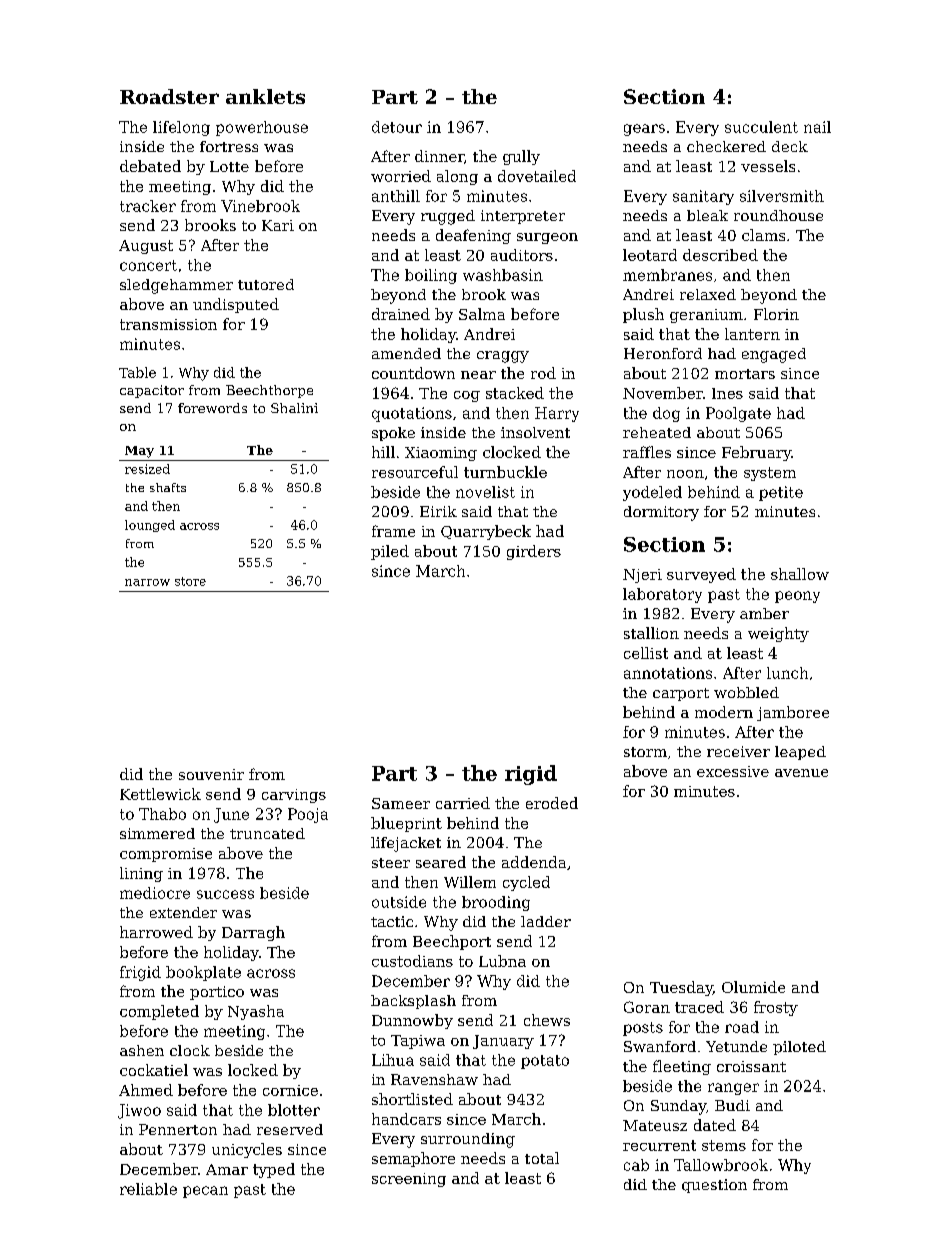 This image has width=952, height=1233. I want to click on succulent, so click(761, 127).
